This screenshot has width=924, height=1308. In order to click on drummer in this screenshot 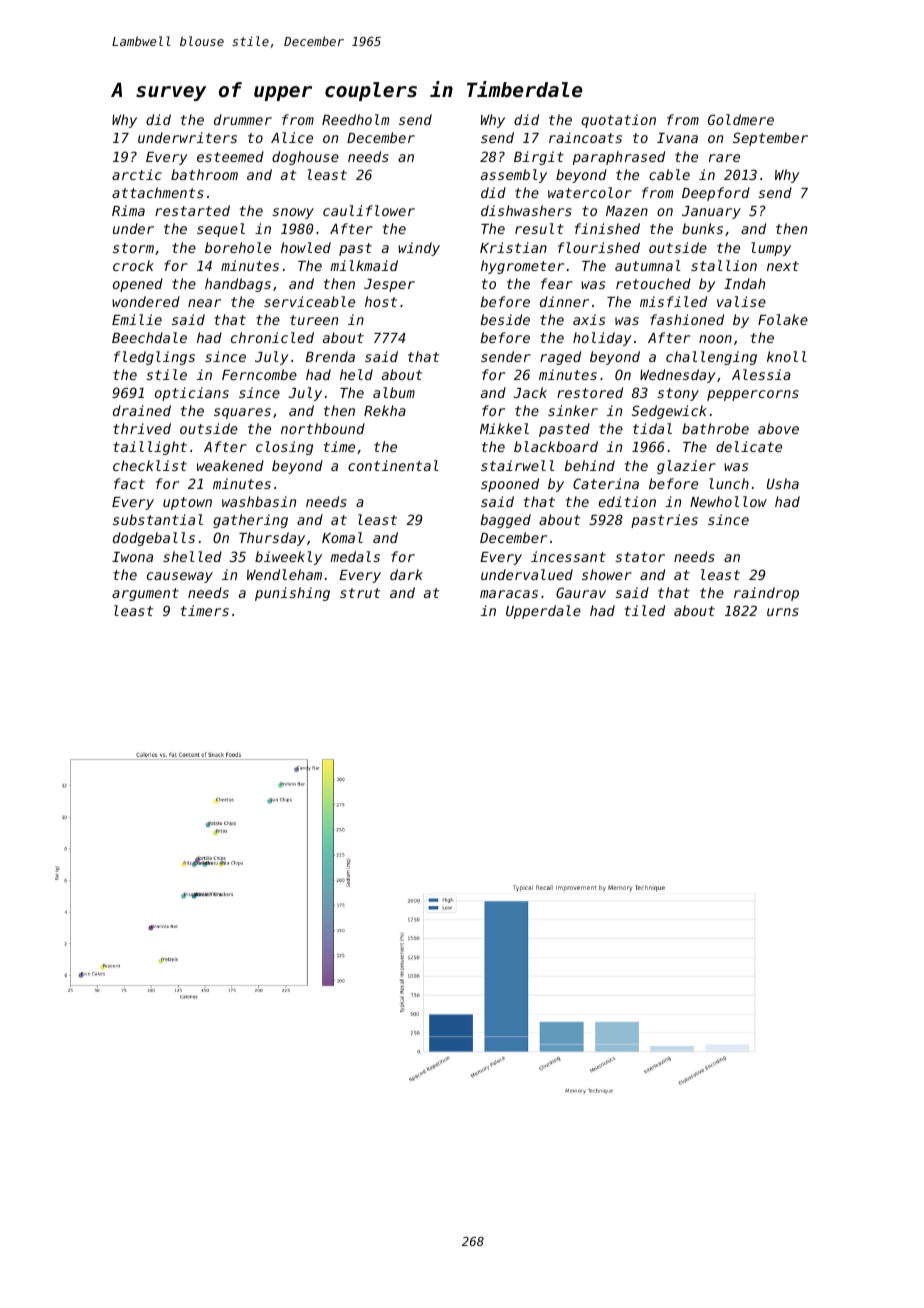, I will do `click(243, 119)`.
